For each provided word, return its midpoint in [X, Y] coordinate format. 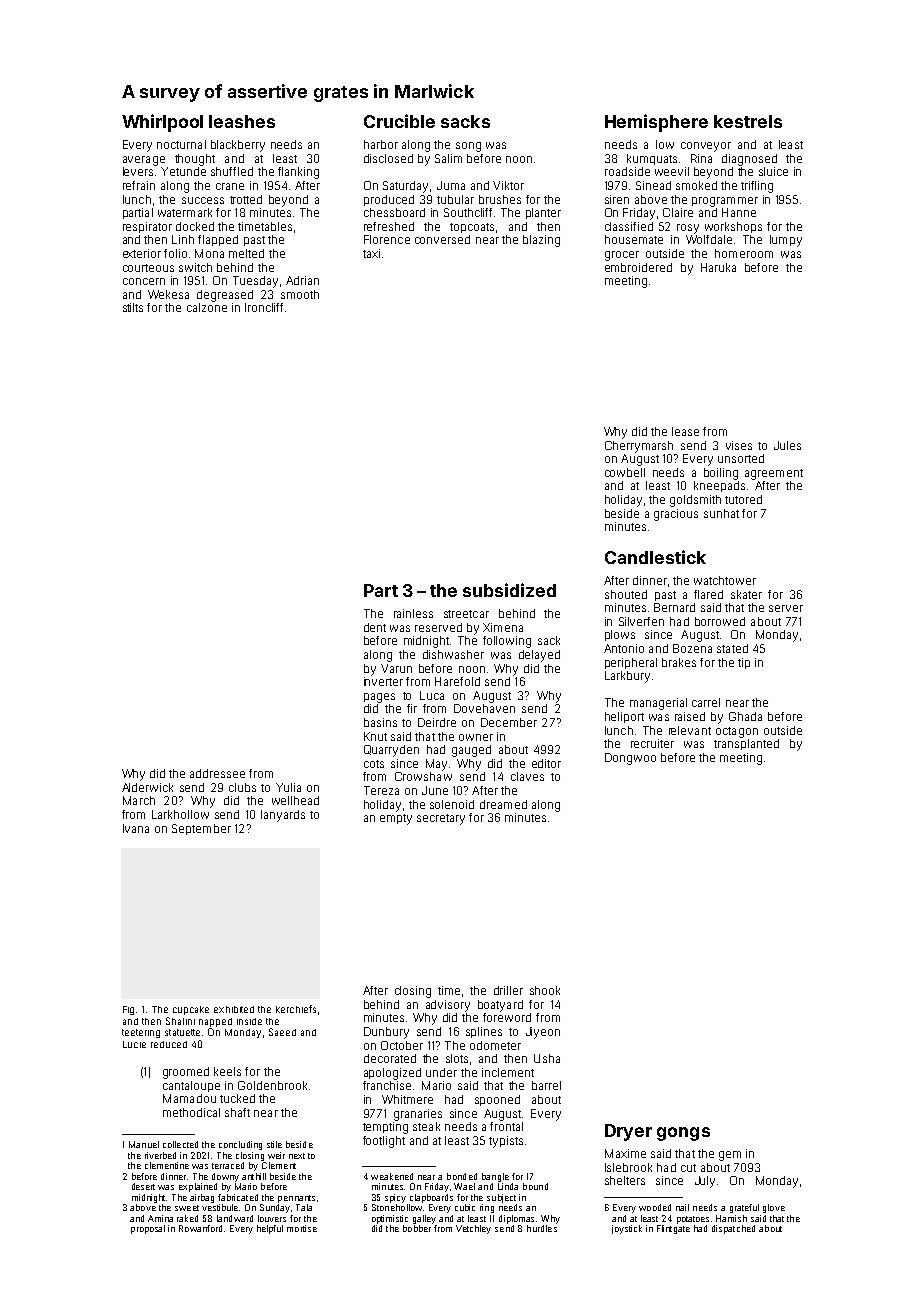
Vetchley [473, 1229]
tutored [743, 499]
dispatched [733, 1229]
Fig [128, 1010]
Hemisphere [656, 123]
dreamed [503, 804]
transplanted [746, 744]
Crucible [399, 121]
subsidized [509, 590]
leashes [242, 121]
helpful [270, 1229]
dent [375, 627]
